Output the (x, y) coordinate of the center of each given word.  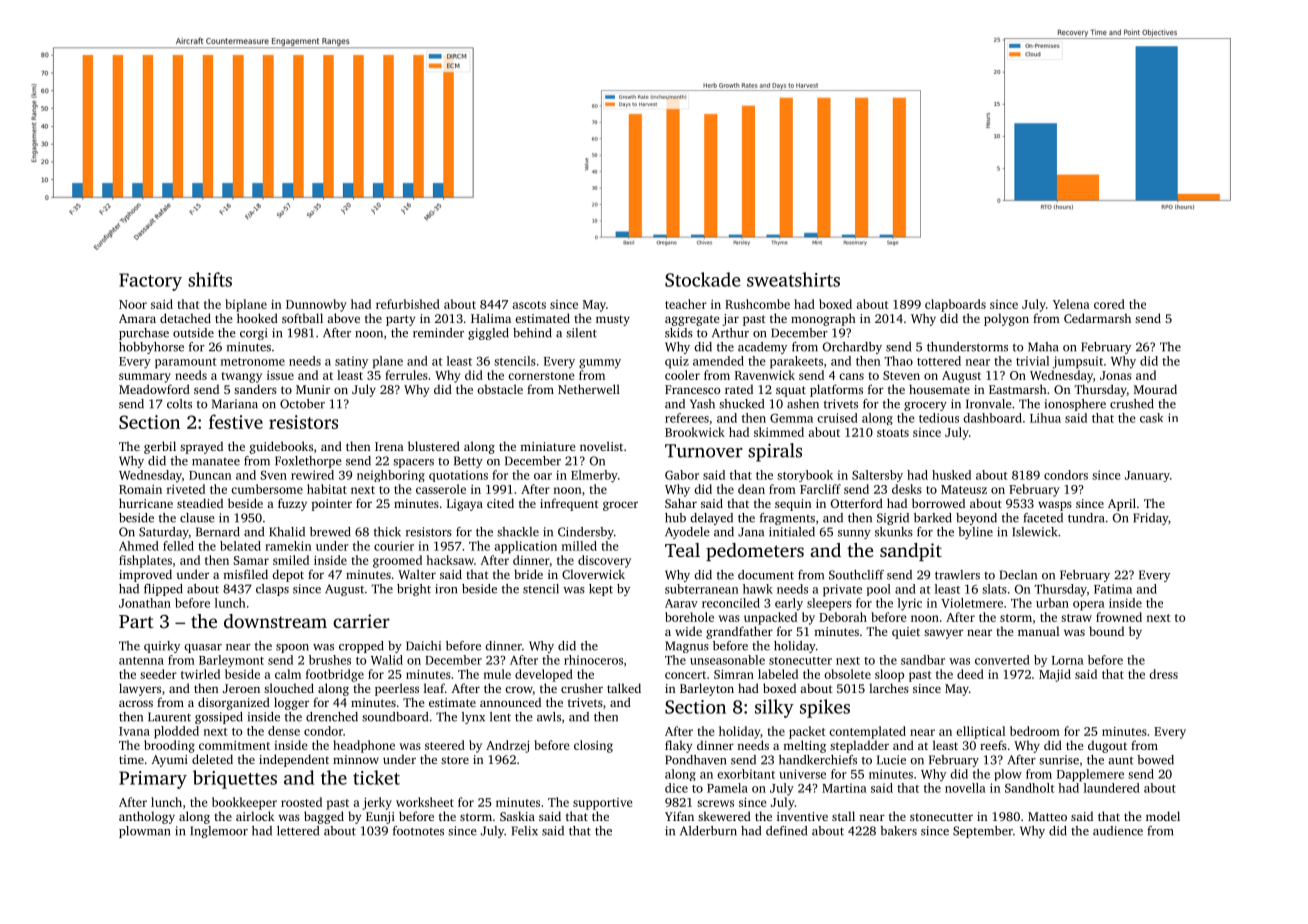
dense (284, 731)
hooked (257, 318)
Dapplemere (1090, 775)
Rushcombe (757, 304)
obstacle (500, 389)
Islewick (1034, 532)
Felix (525, 831)
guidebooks (281, 447)
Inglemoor (219, 832)
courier (394, 546)
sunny (854, 534)
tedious (939, 418)
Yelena (1071, 304)
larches (889, 688)
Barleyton (707, 689)
